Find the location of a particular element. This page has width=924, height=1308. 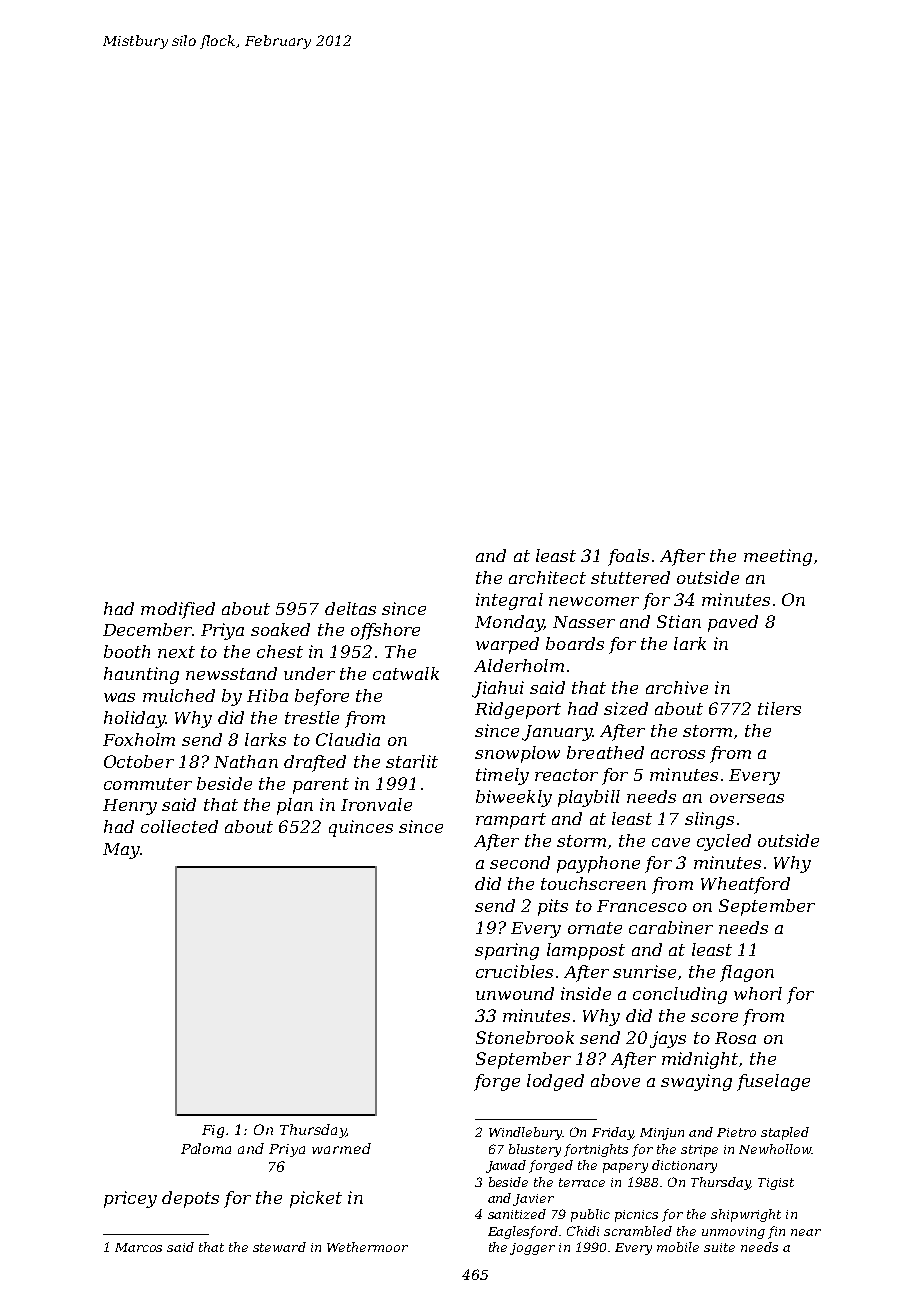

Stonebrook is located at coordinates (525, 1037).
